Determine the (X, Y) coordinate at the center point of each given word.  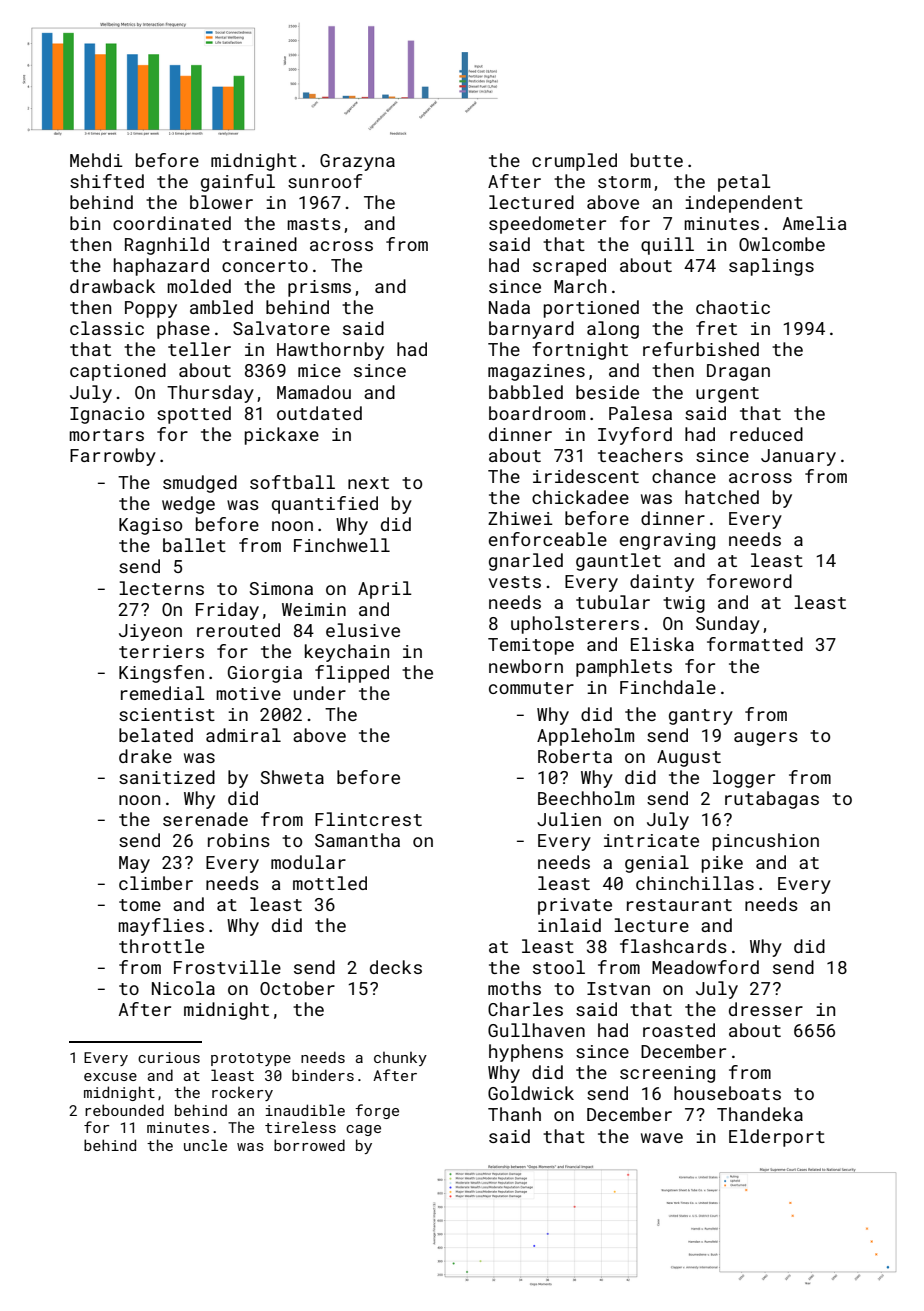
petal (744, 183)
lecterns (161, 588)
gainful (238, 183)
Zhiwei (520, 518)
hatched (722, 497)
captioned (118, 372)
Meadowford (705, 967)
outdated (319, 413)
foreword (749, 581)
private (575, 906)
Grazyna (357, 162)
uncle (205, 1145)
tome (140, 905)
